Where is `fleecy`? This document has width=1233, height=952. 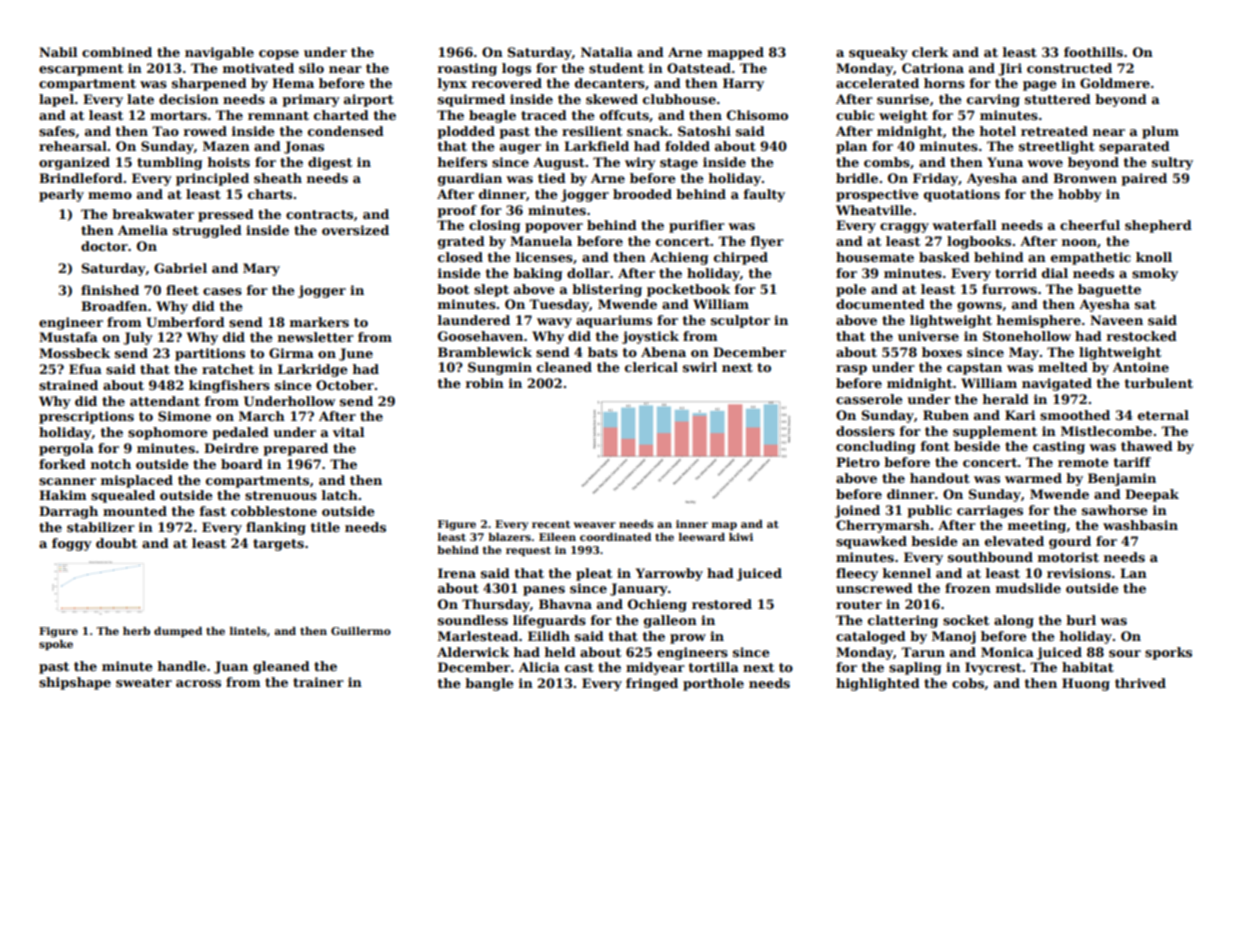
fleecy is located at coordinates (857, 574).
